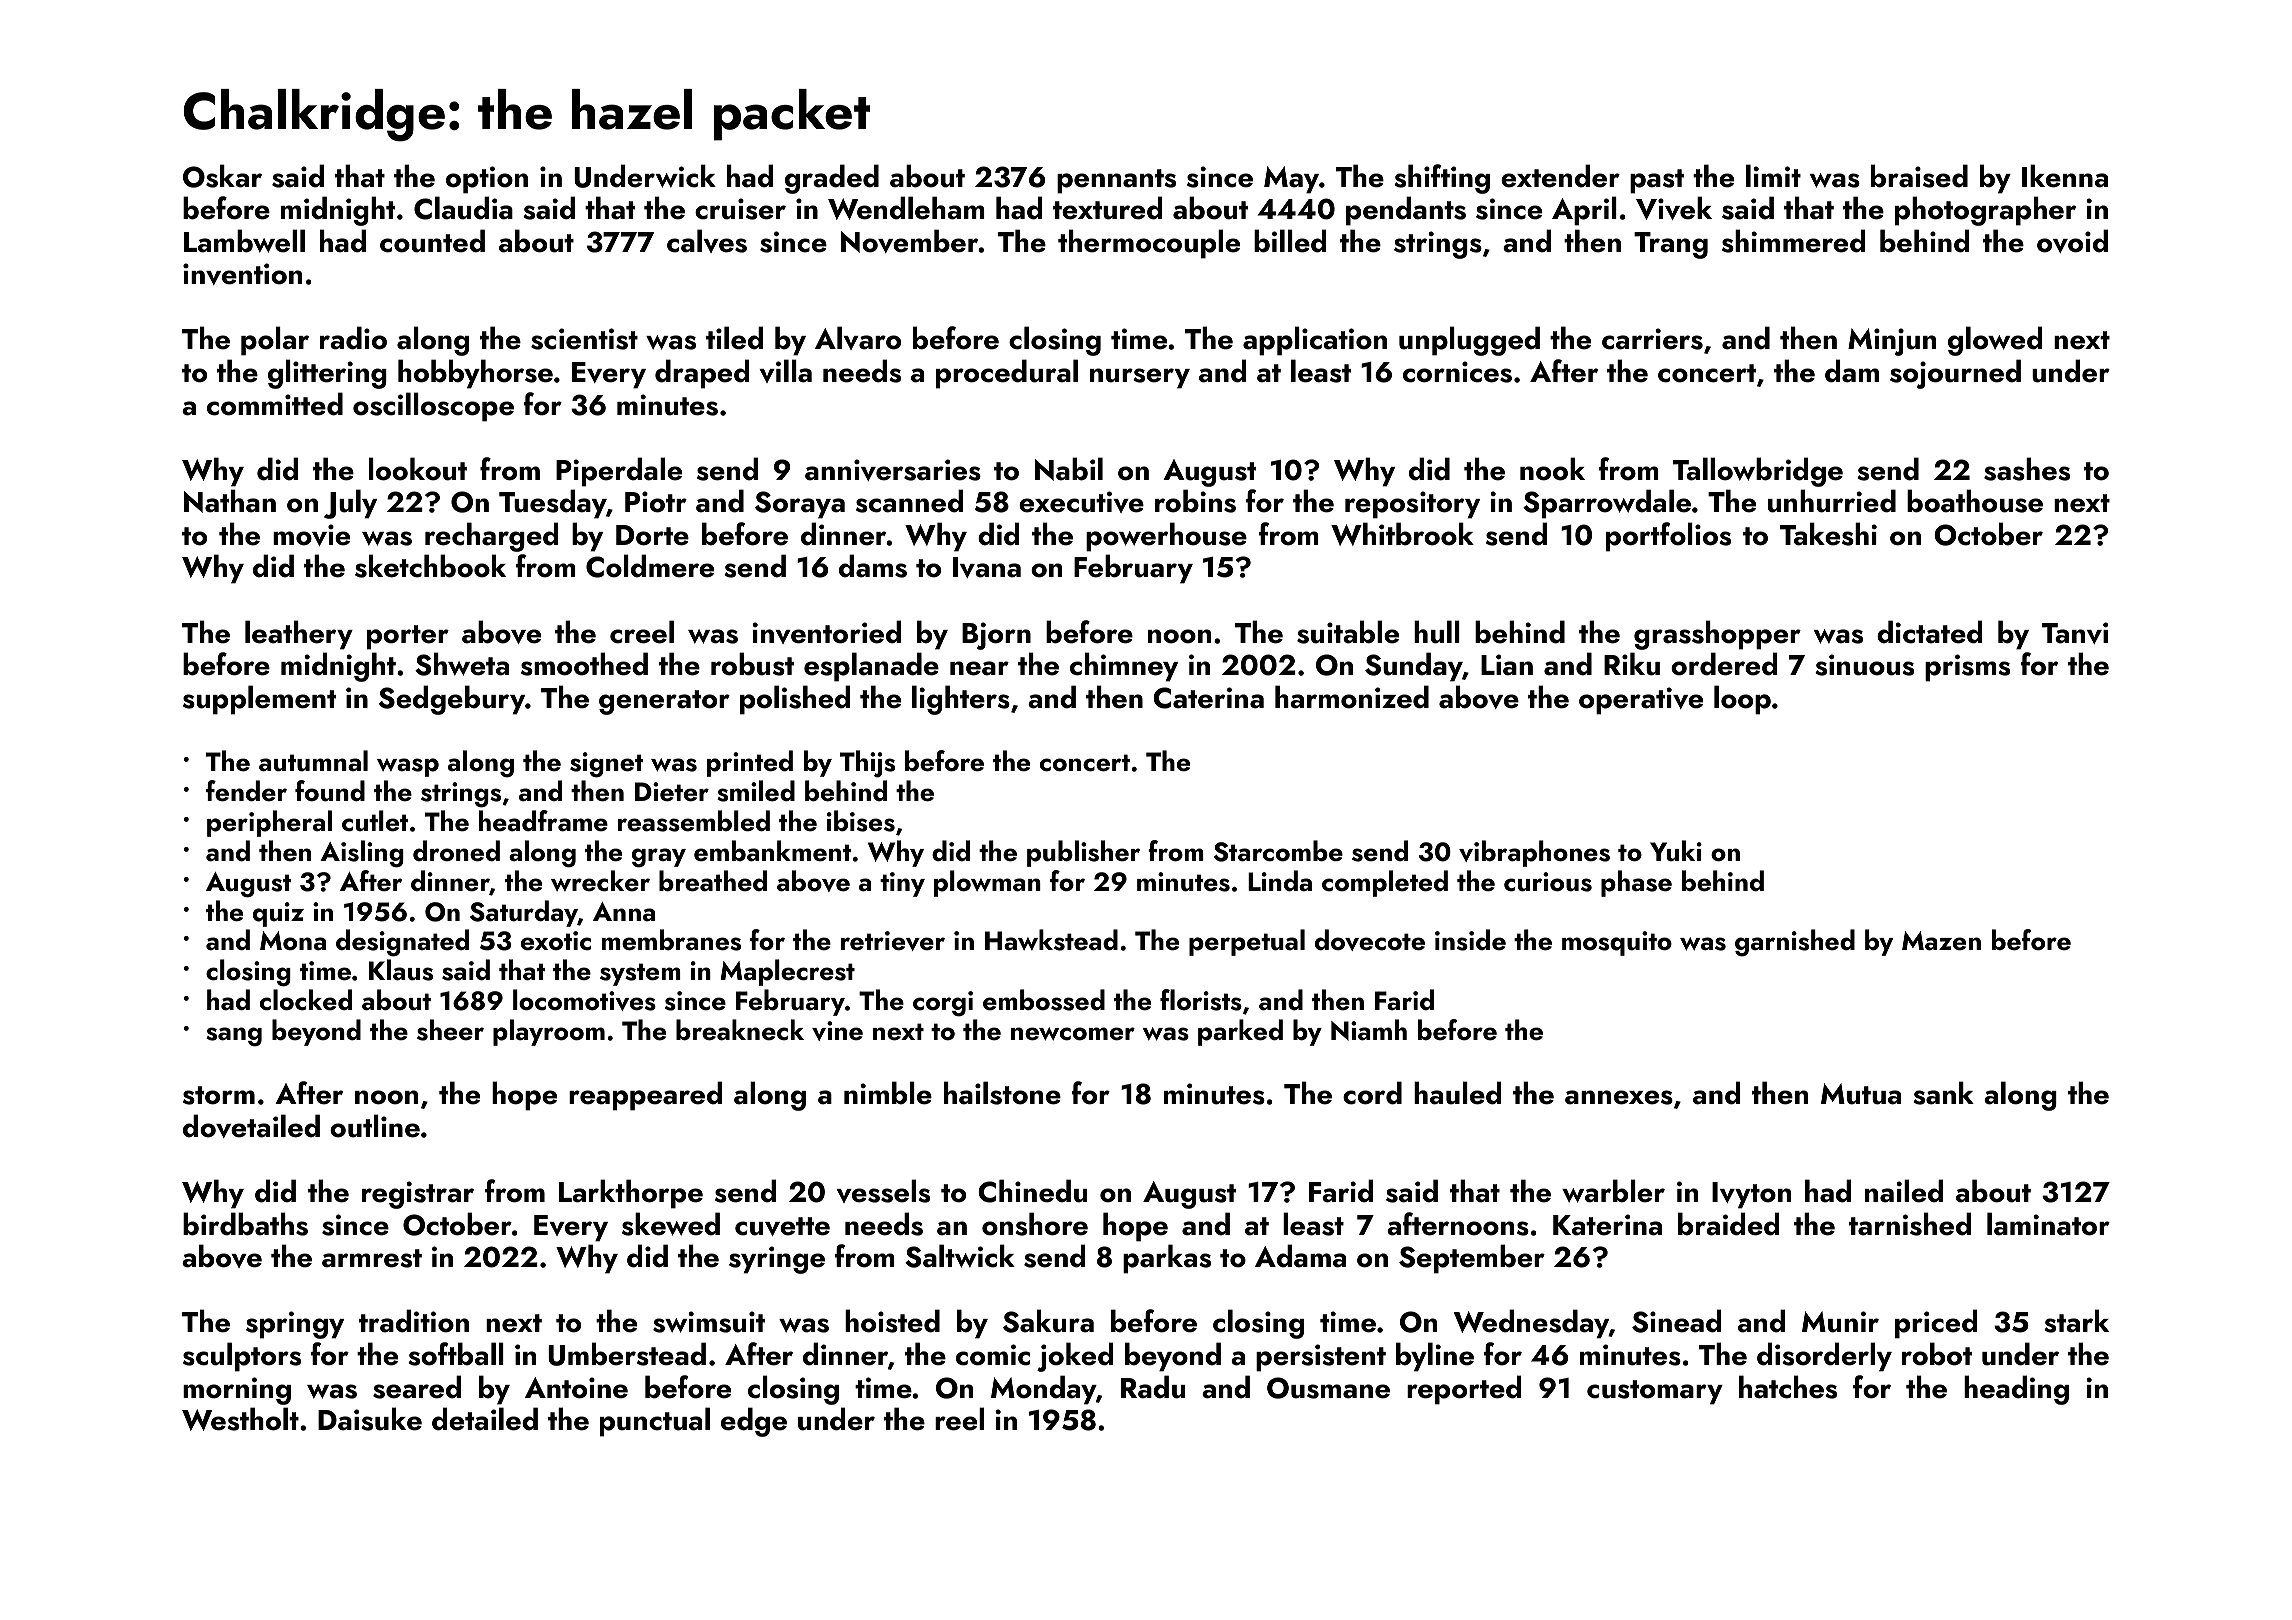 This screenshot has width=2292, height=1620. Describe the element at coordinates (1676, 851) in the screenshot. I see `Yuki` at that location.
